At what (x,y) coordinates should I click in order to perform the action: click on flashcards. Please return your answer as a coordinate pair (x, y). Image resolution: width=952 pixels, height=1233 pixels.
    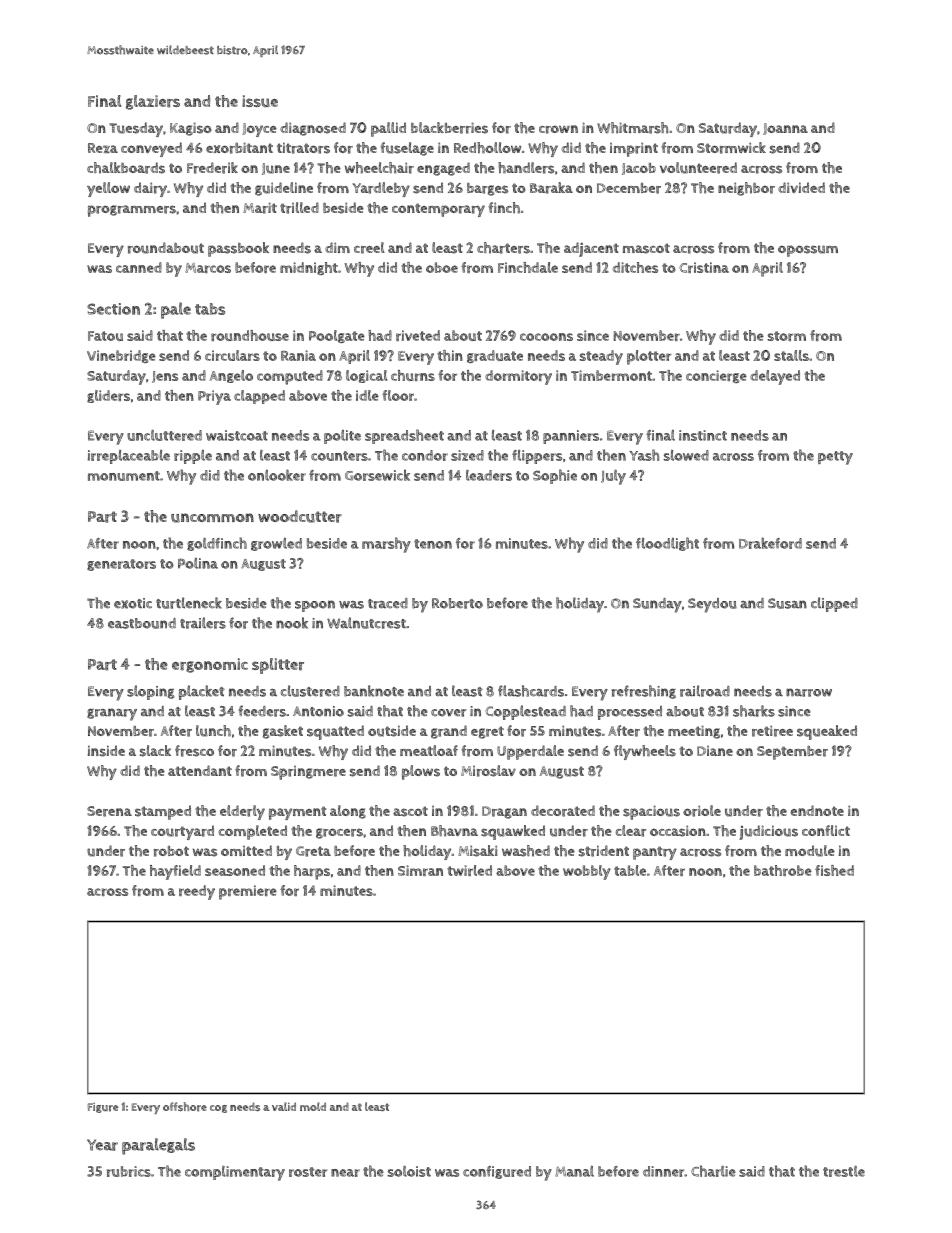
    Looking at the image, I should click on (531, 691).
